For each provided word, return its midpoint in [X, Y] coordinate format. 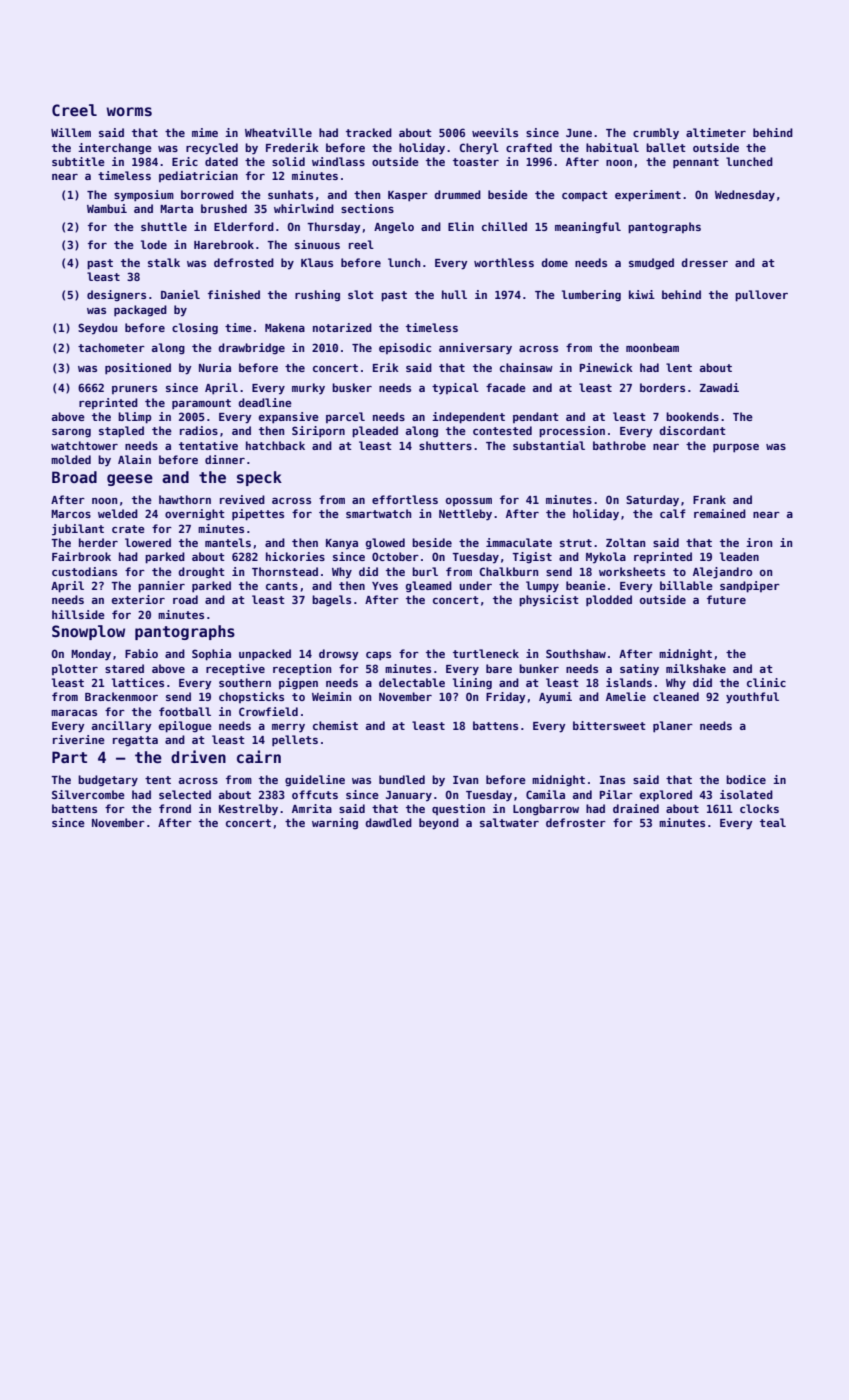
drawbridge [251, 348]
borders [662, 387]
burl [425, 571]
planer [673, 727]
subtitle [78, 161]
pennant [696, 163]
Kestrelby [248, 810]
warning [335, 824]
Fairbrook [81, 556]
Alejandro [722, 573]
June [579, 133]
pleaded [375, 432]
